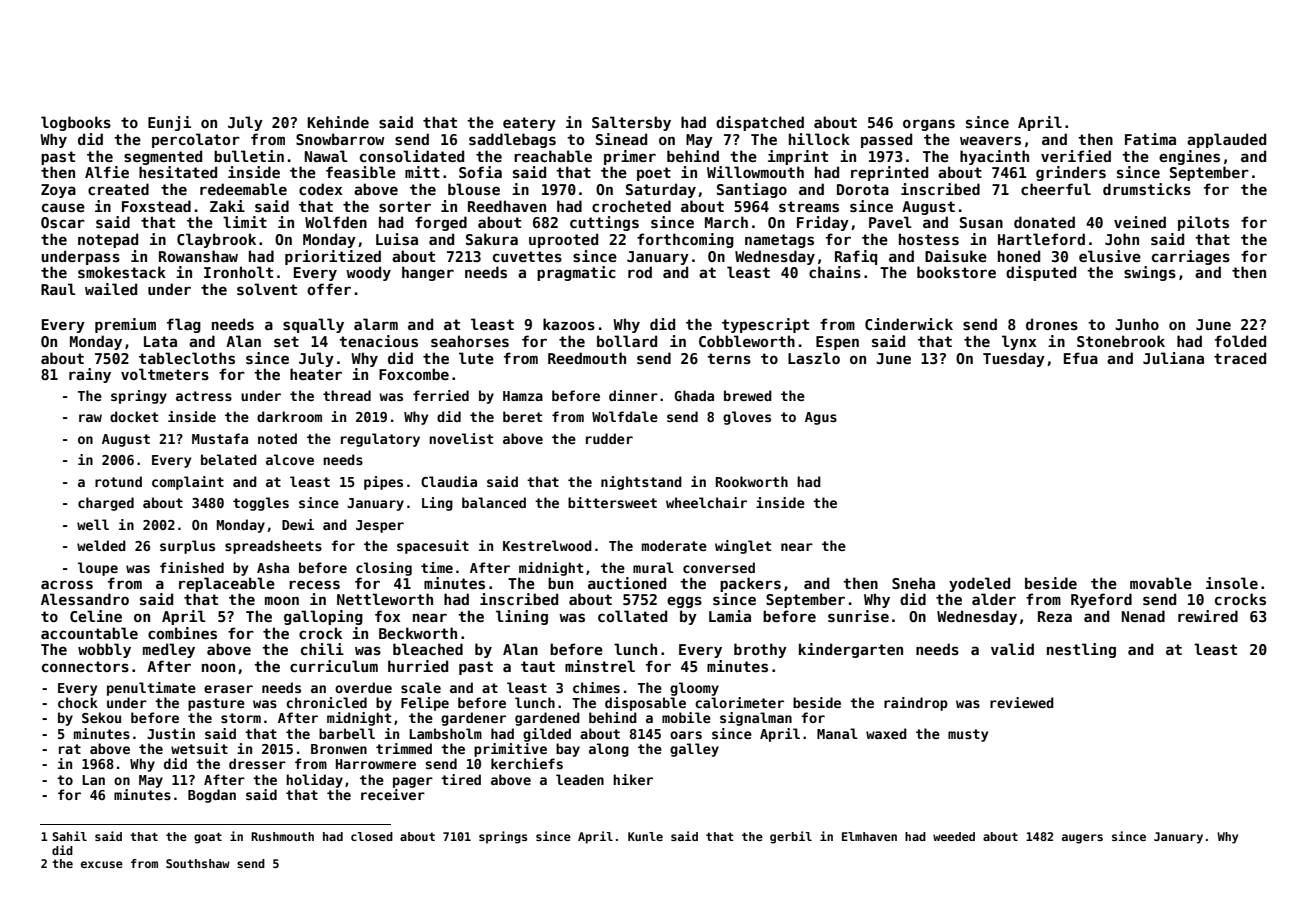  What do you see at coordinates (313, 325) in the screenshot?
I see `squally` at bounding box center [313, 325].
